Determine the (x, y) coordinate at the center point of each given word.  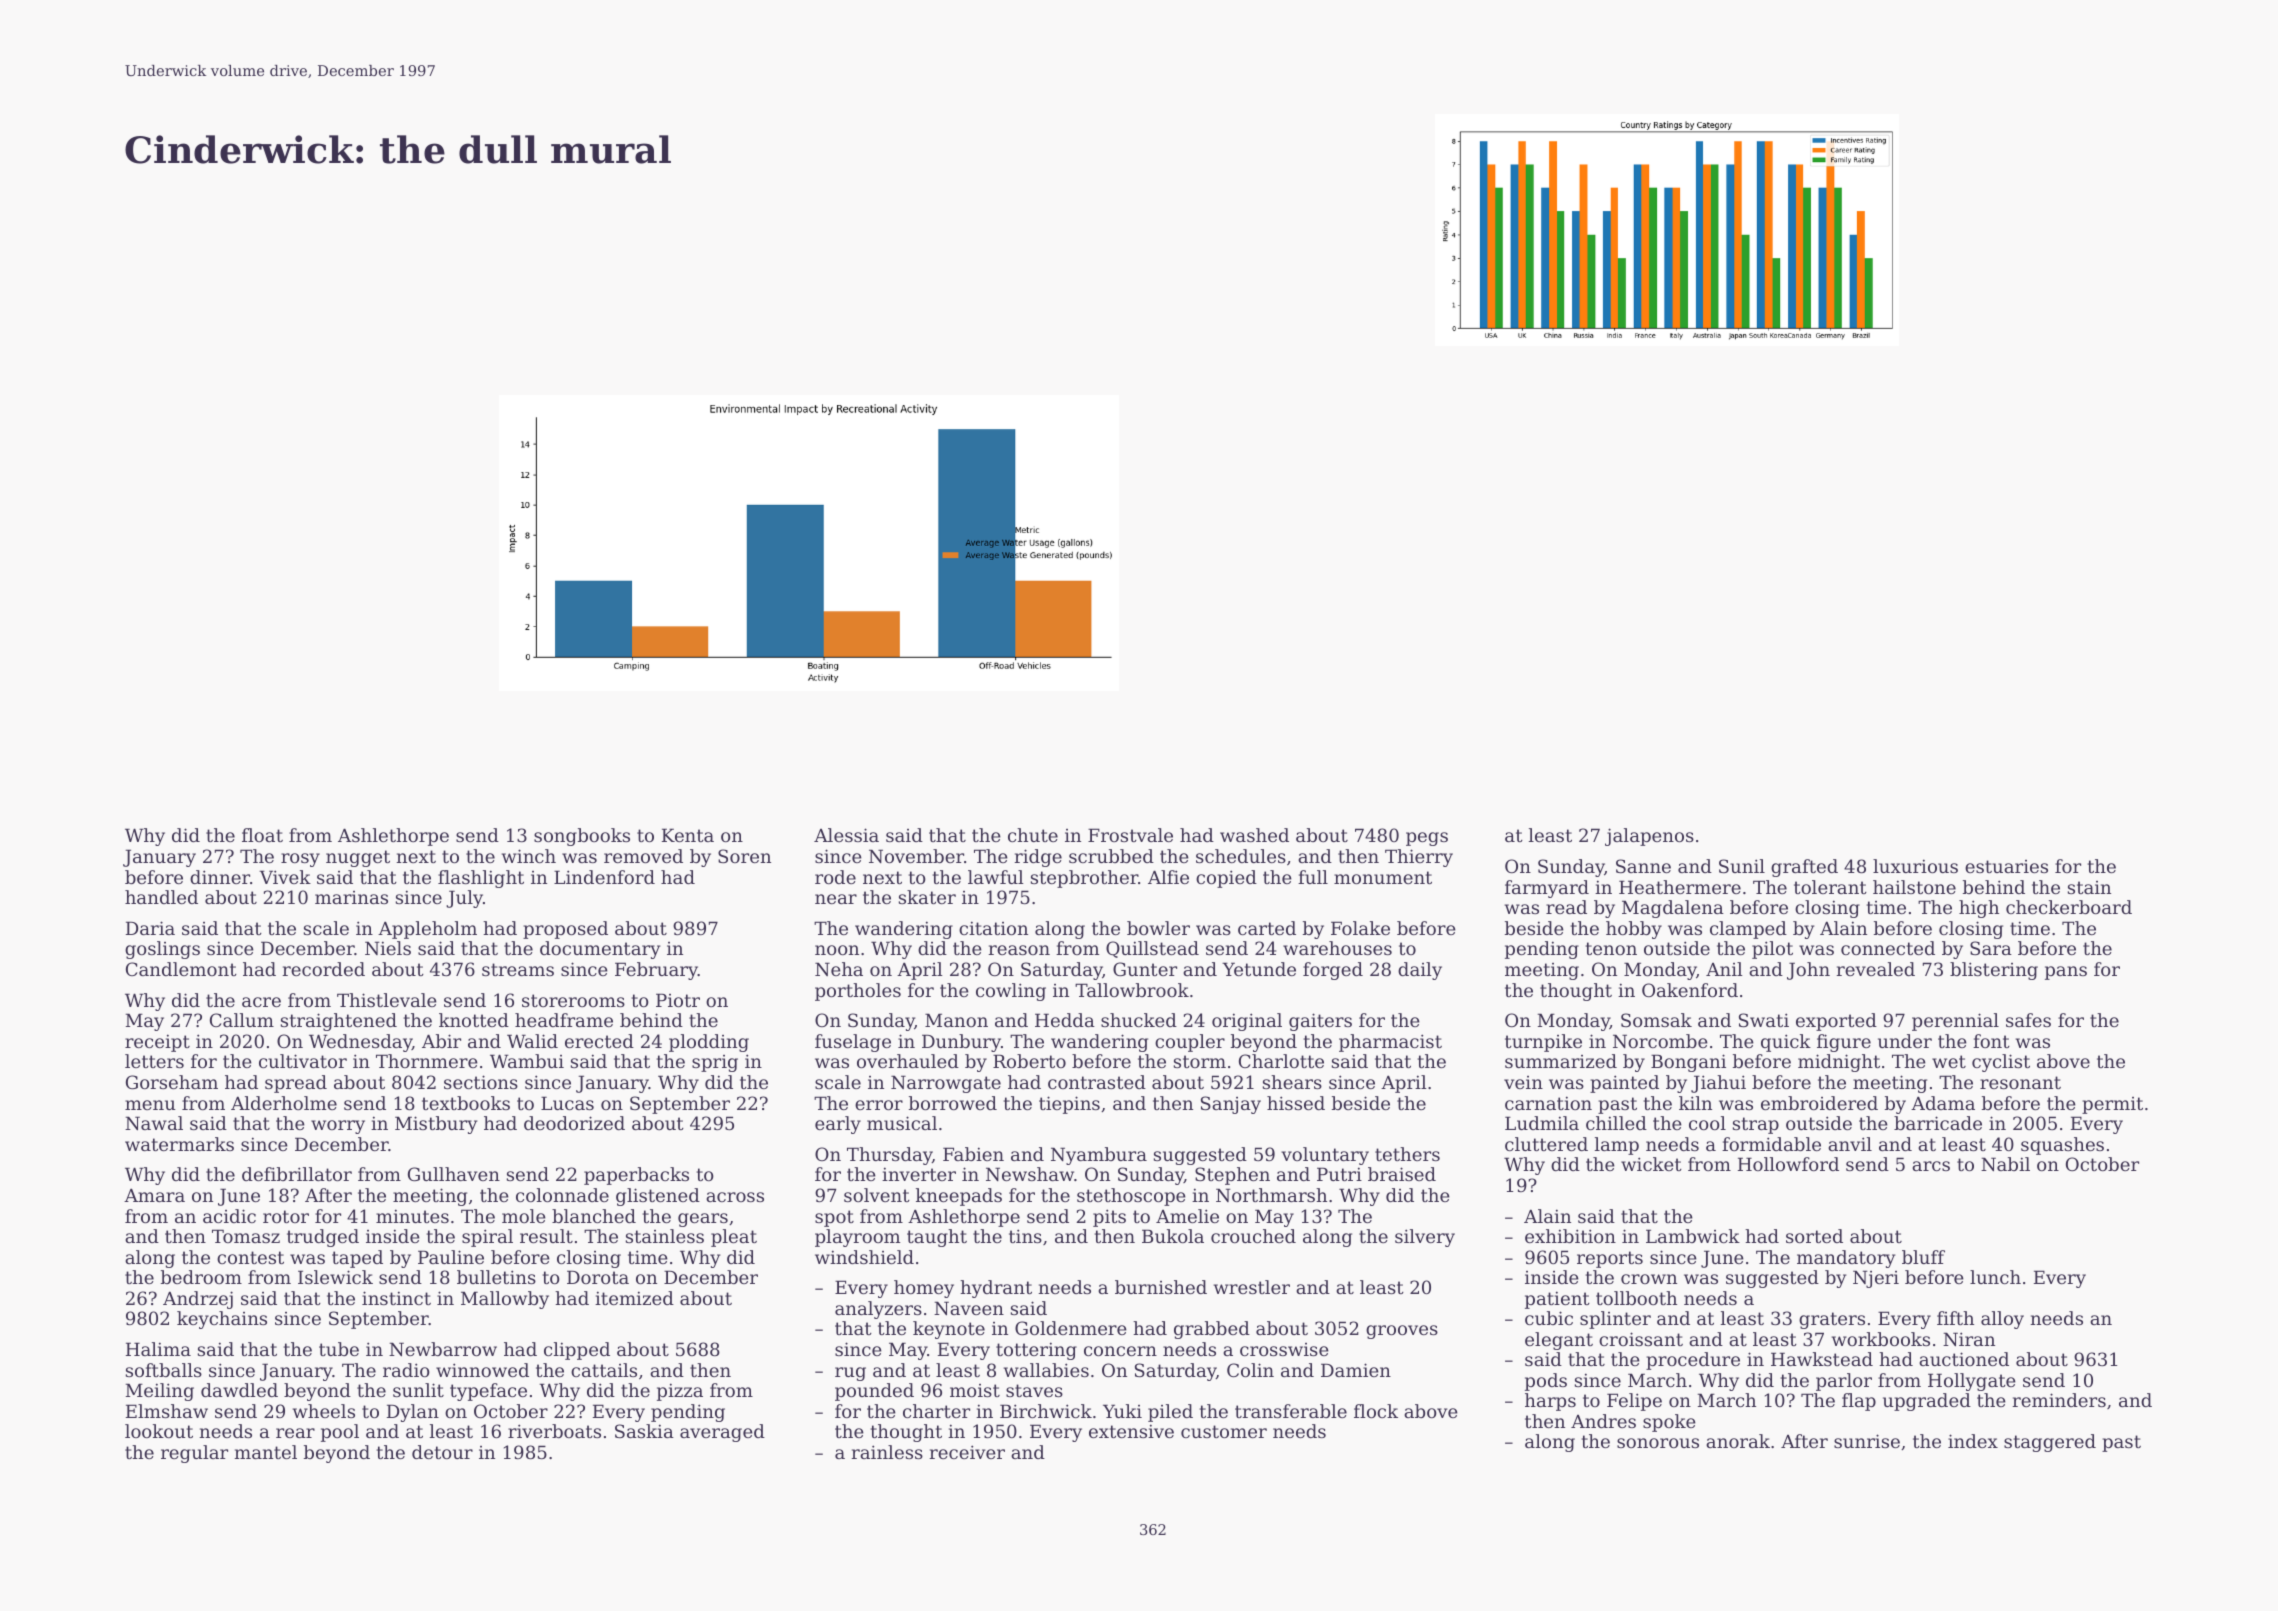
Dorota (598, 1277)
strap (1756, 1125)
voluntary (1325, 1156)
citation (993, 928)
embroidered (1819, 1103)
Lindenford (604, 877)
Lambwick (1693, 1236)
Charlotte (1281, 1061)
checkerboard (2069, 907)
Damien (1356, 1370)
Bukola (1173, 1236)
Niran (1969, 1339)
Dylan (413, 1413)
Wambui (527, 1061)
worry (338, 1127)
